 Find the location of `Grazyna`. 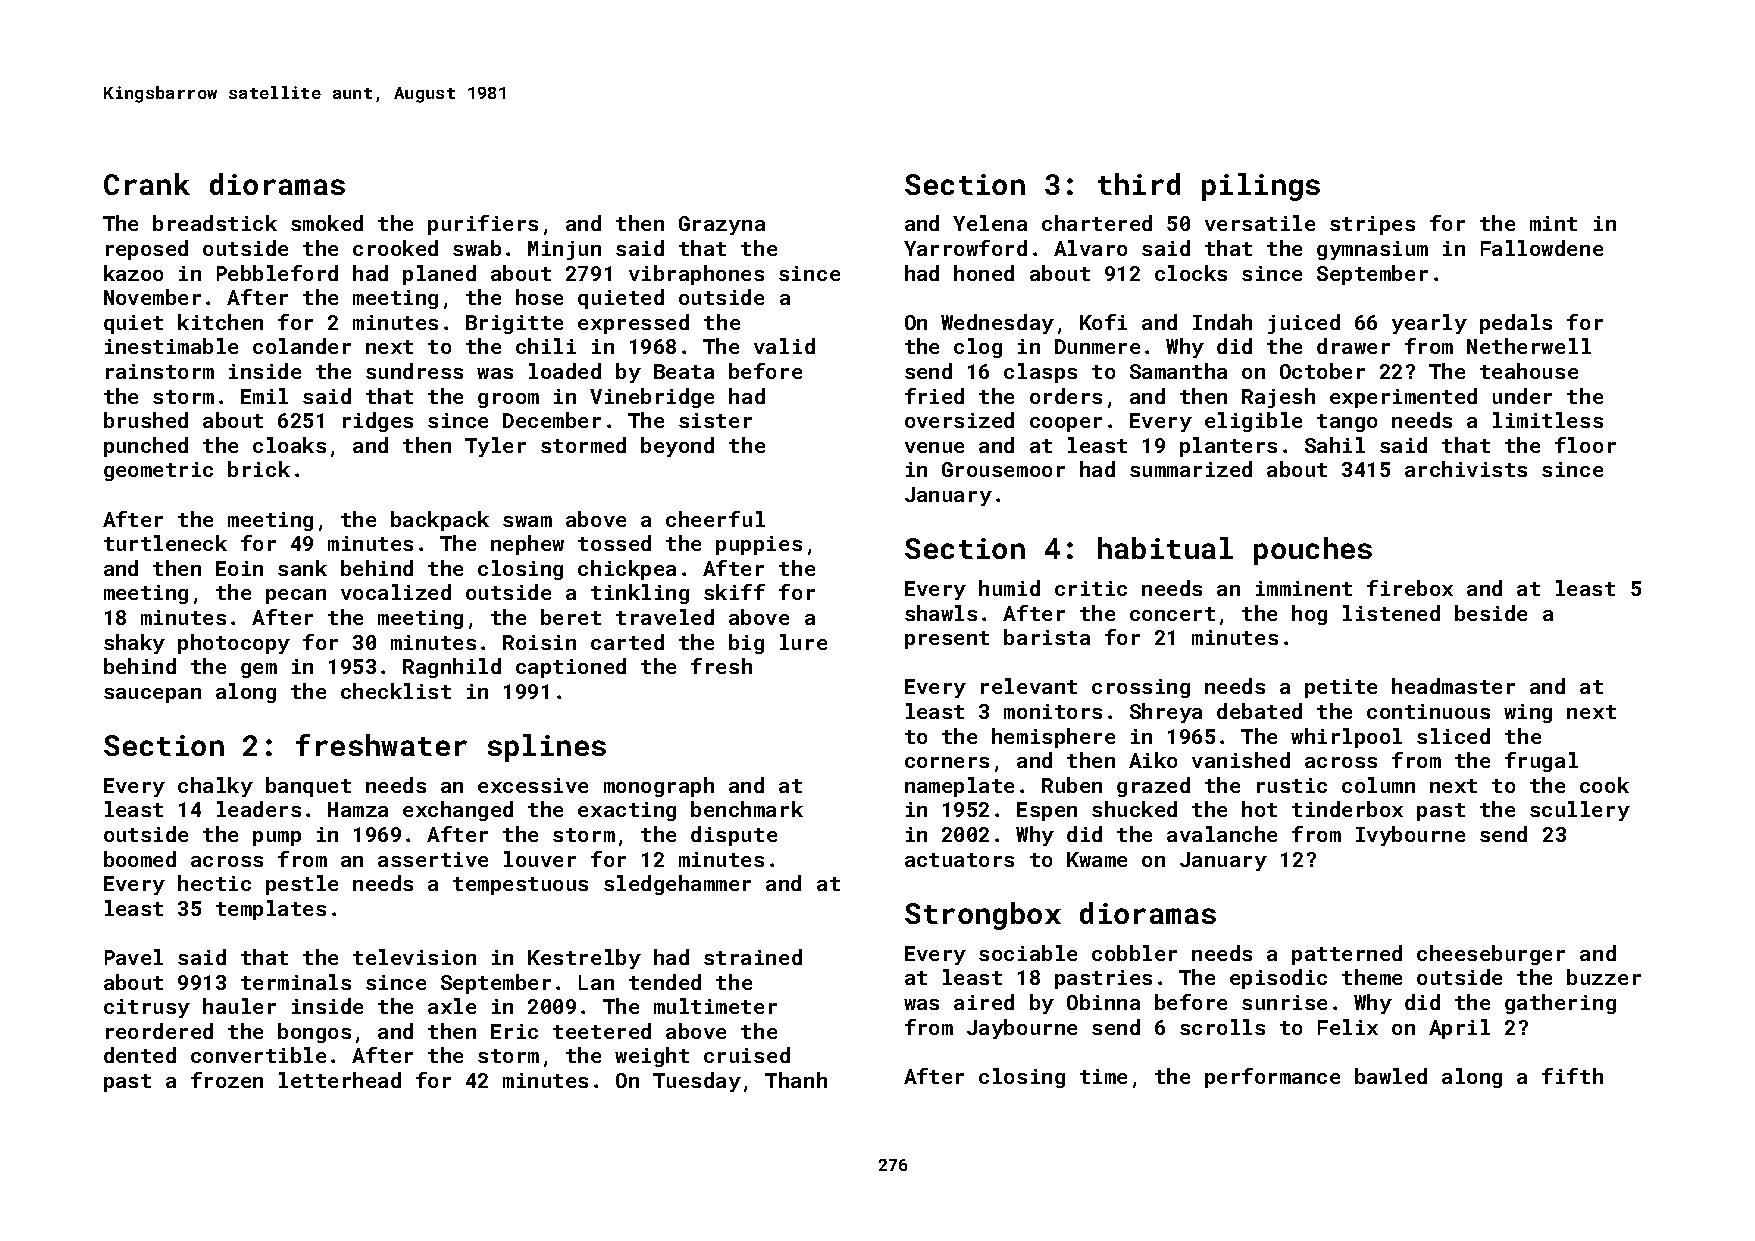

Grazyna is located at coordinates (722, 225).
